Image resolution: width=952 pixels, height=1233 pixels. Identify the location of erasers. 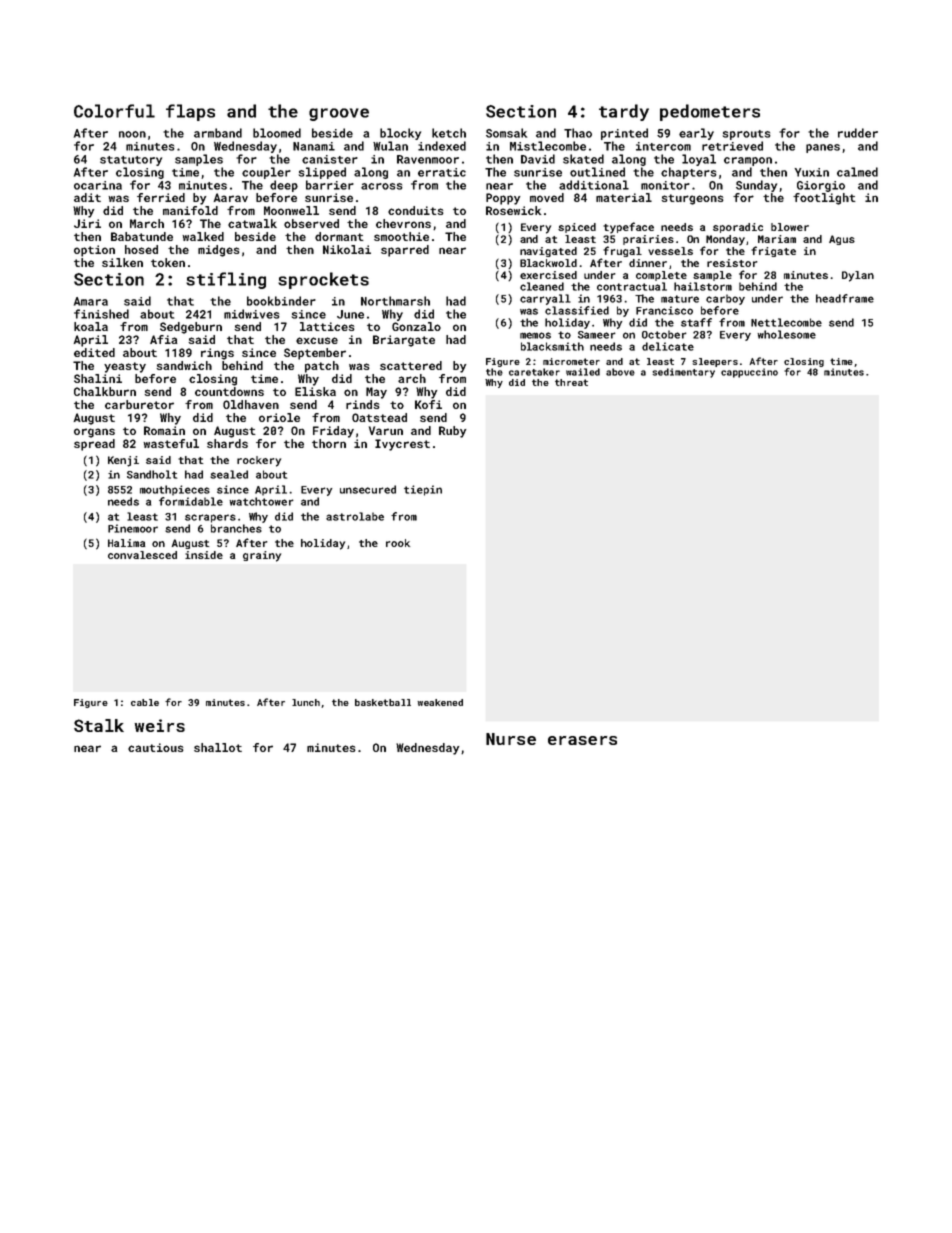
(582, 740).
